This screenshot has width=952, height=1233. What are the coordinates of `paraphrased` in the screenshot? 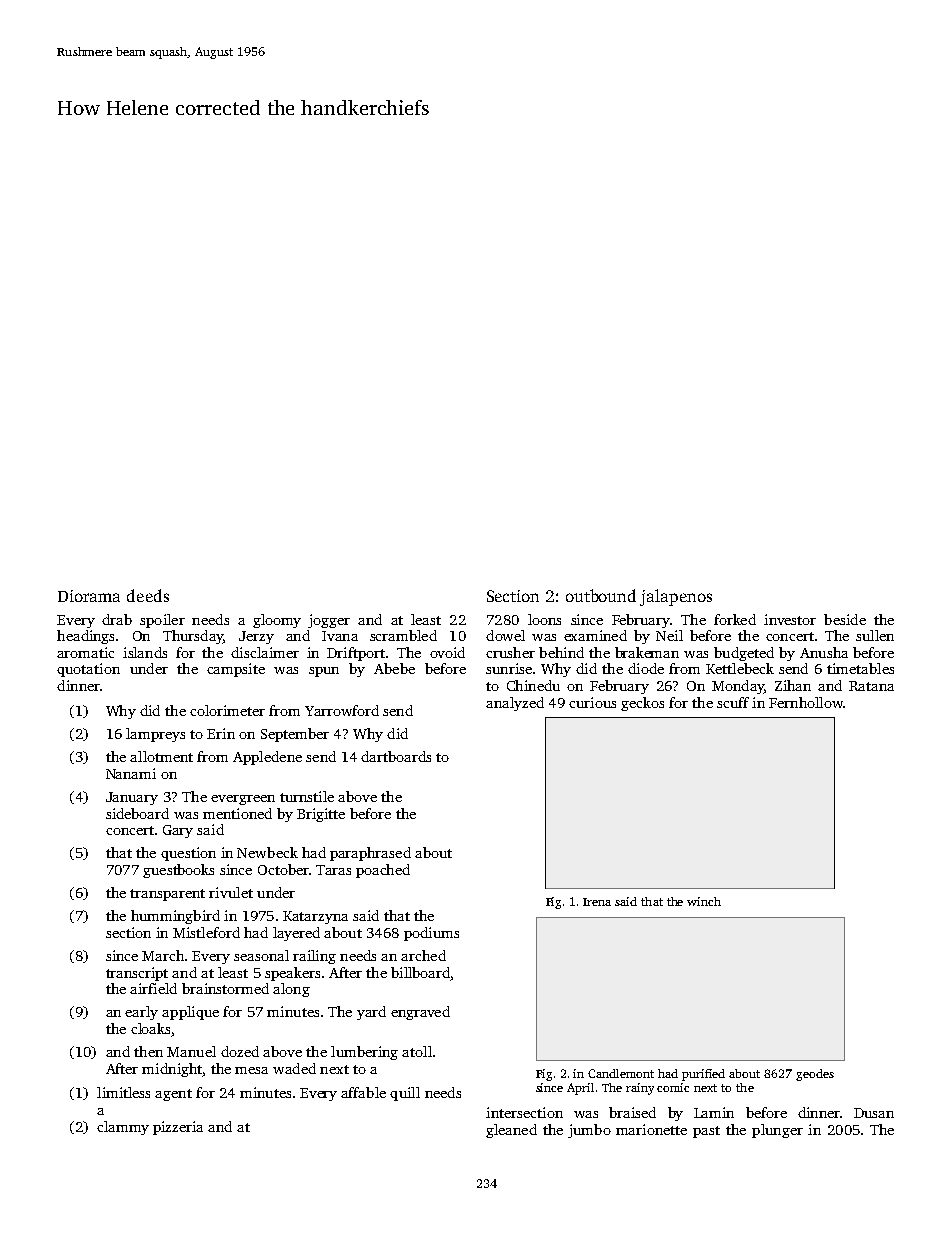 It's located at (370, 854).
